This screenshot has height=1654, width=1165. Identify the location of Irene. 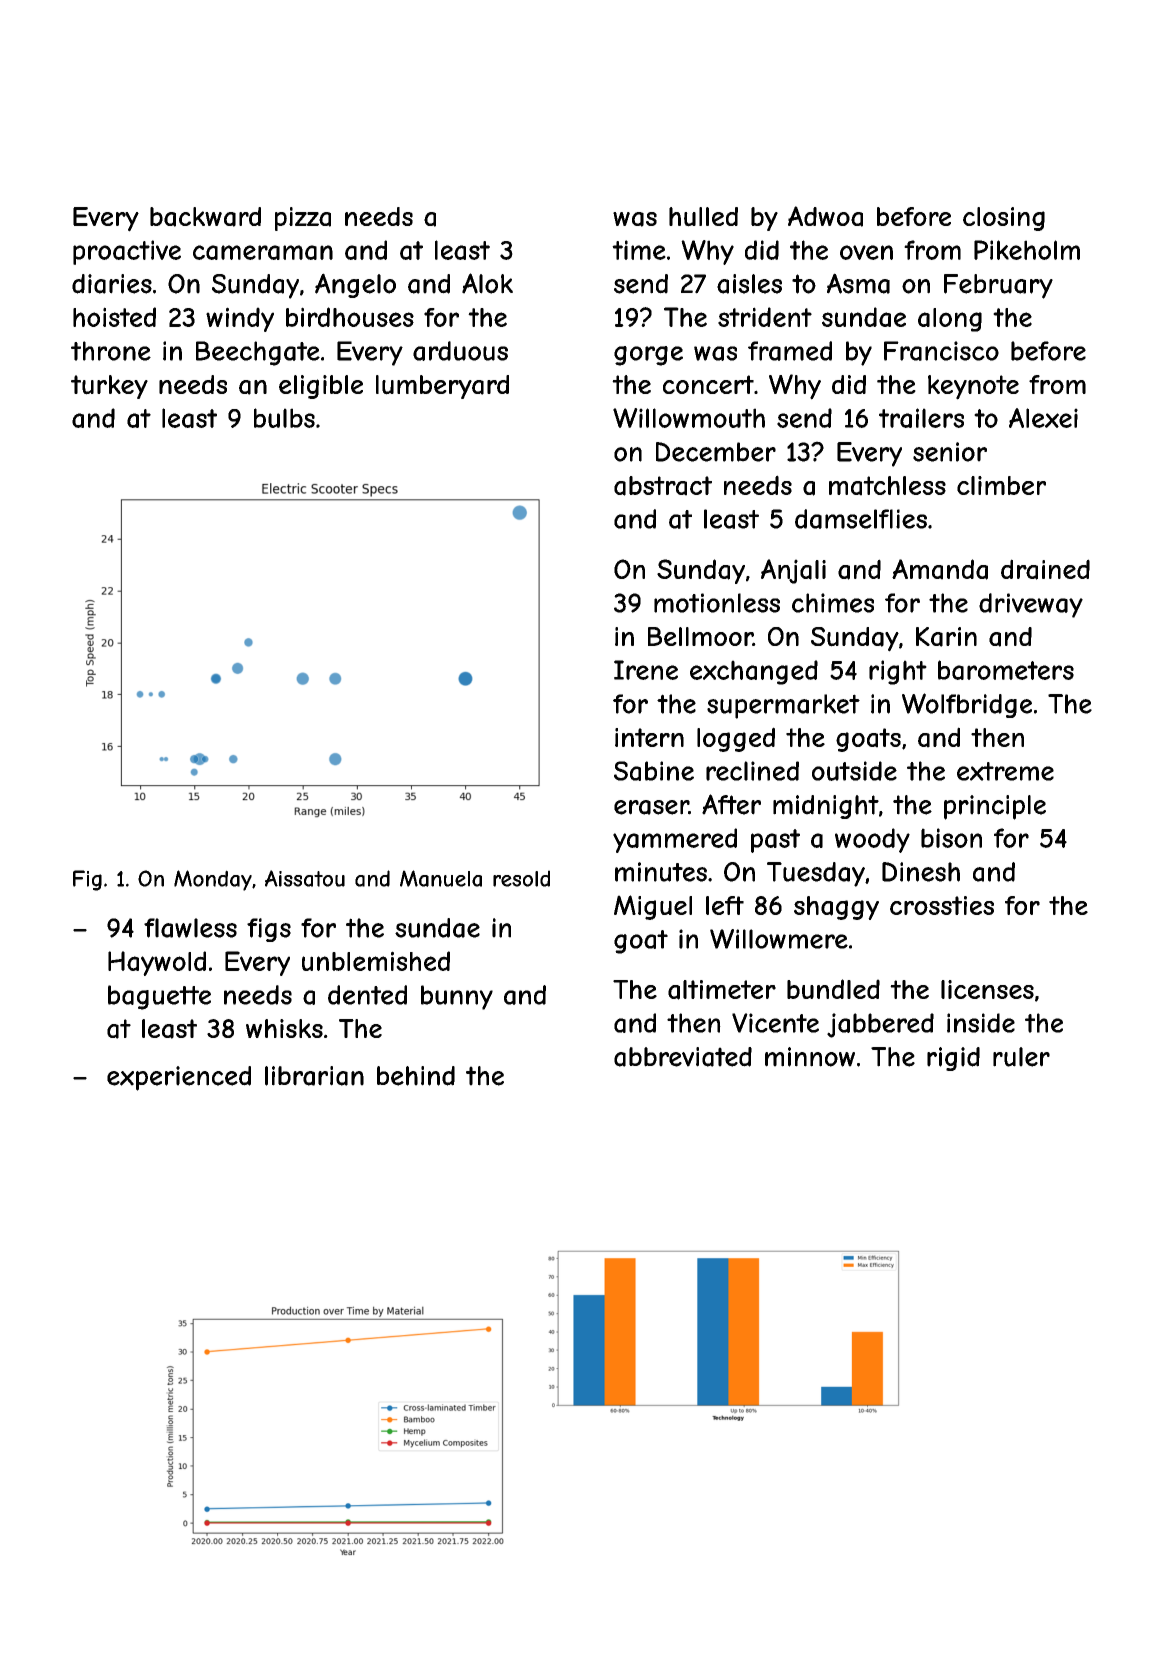
(646, 670).
